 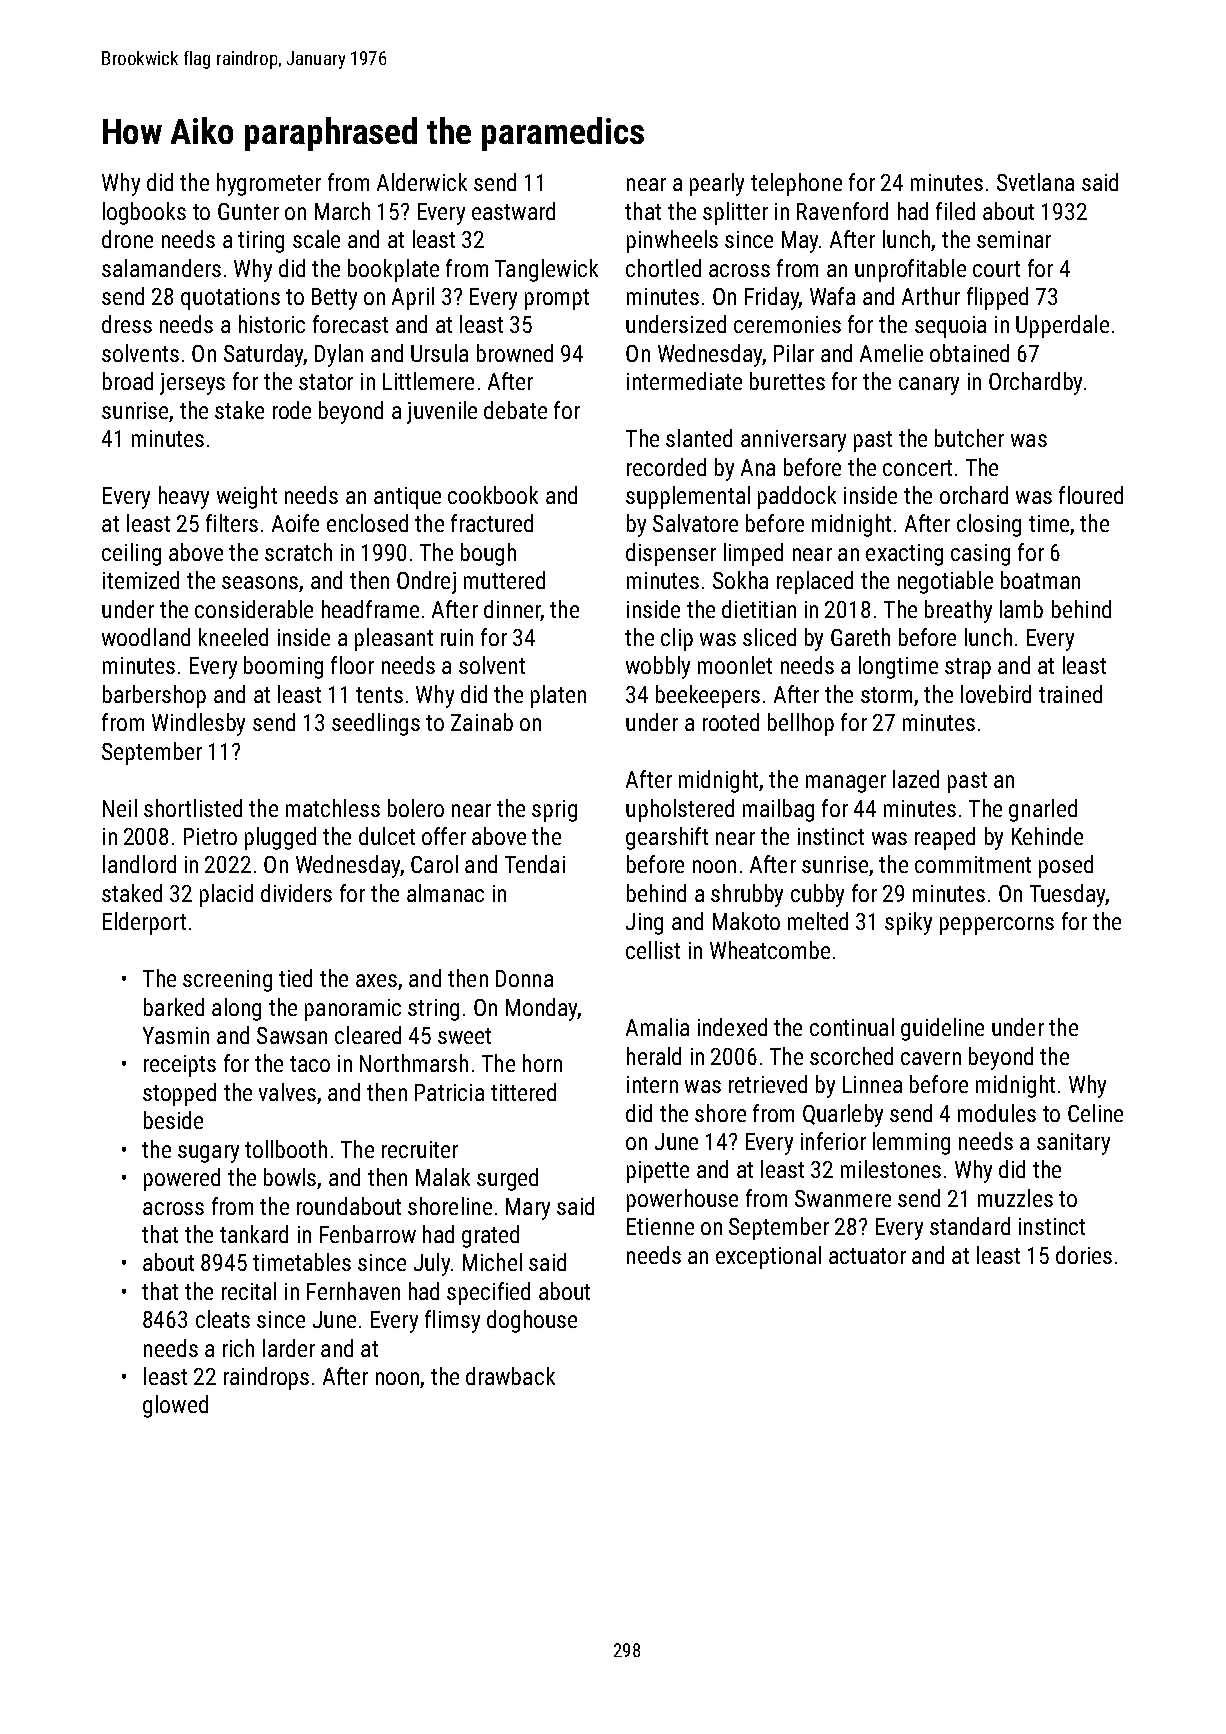 I want to click on Alderwick, so click(x=422, y=182).
